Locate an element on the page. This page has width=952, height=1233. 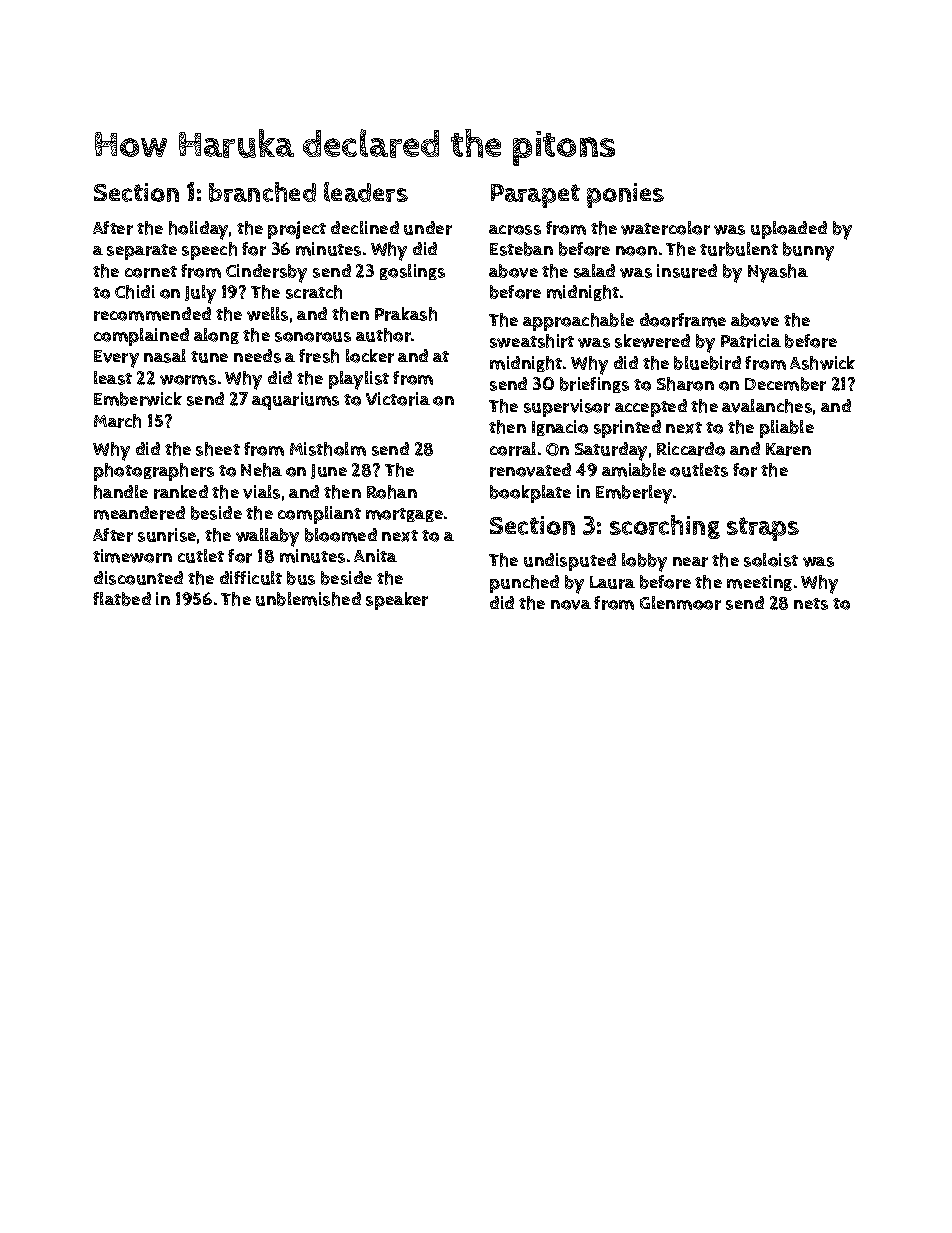
sheet is located at coordinates (218, 449).
